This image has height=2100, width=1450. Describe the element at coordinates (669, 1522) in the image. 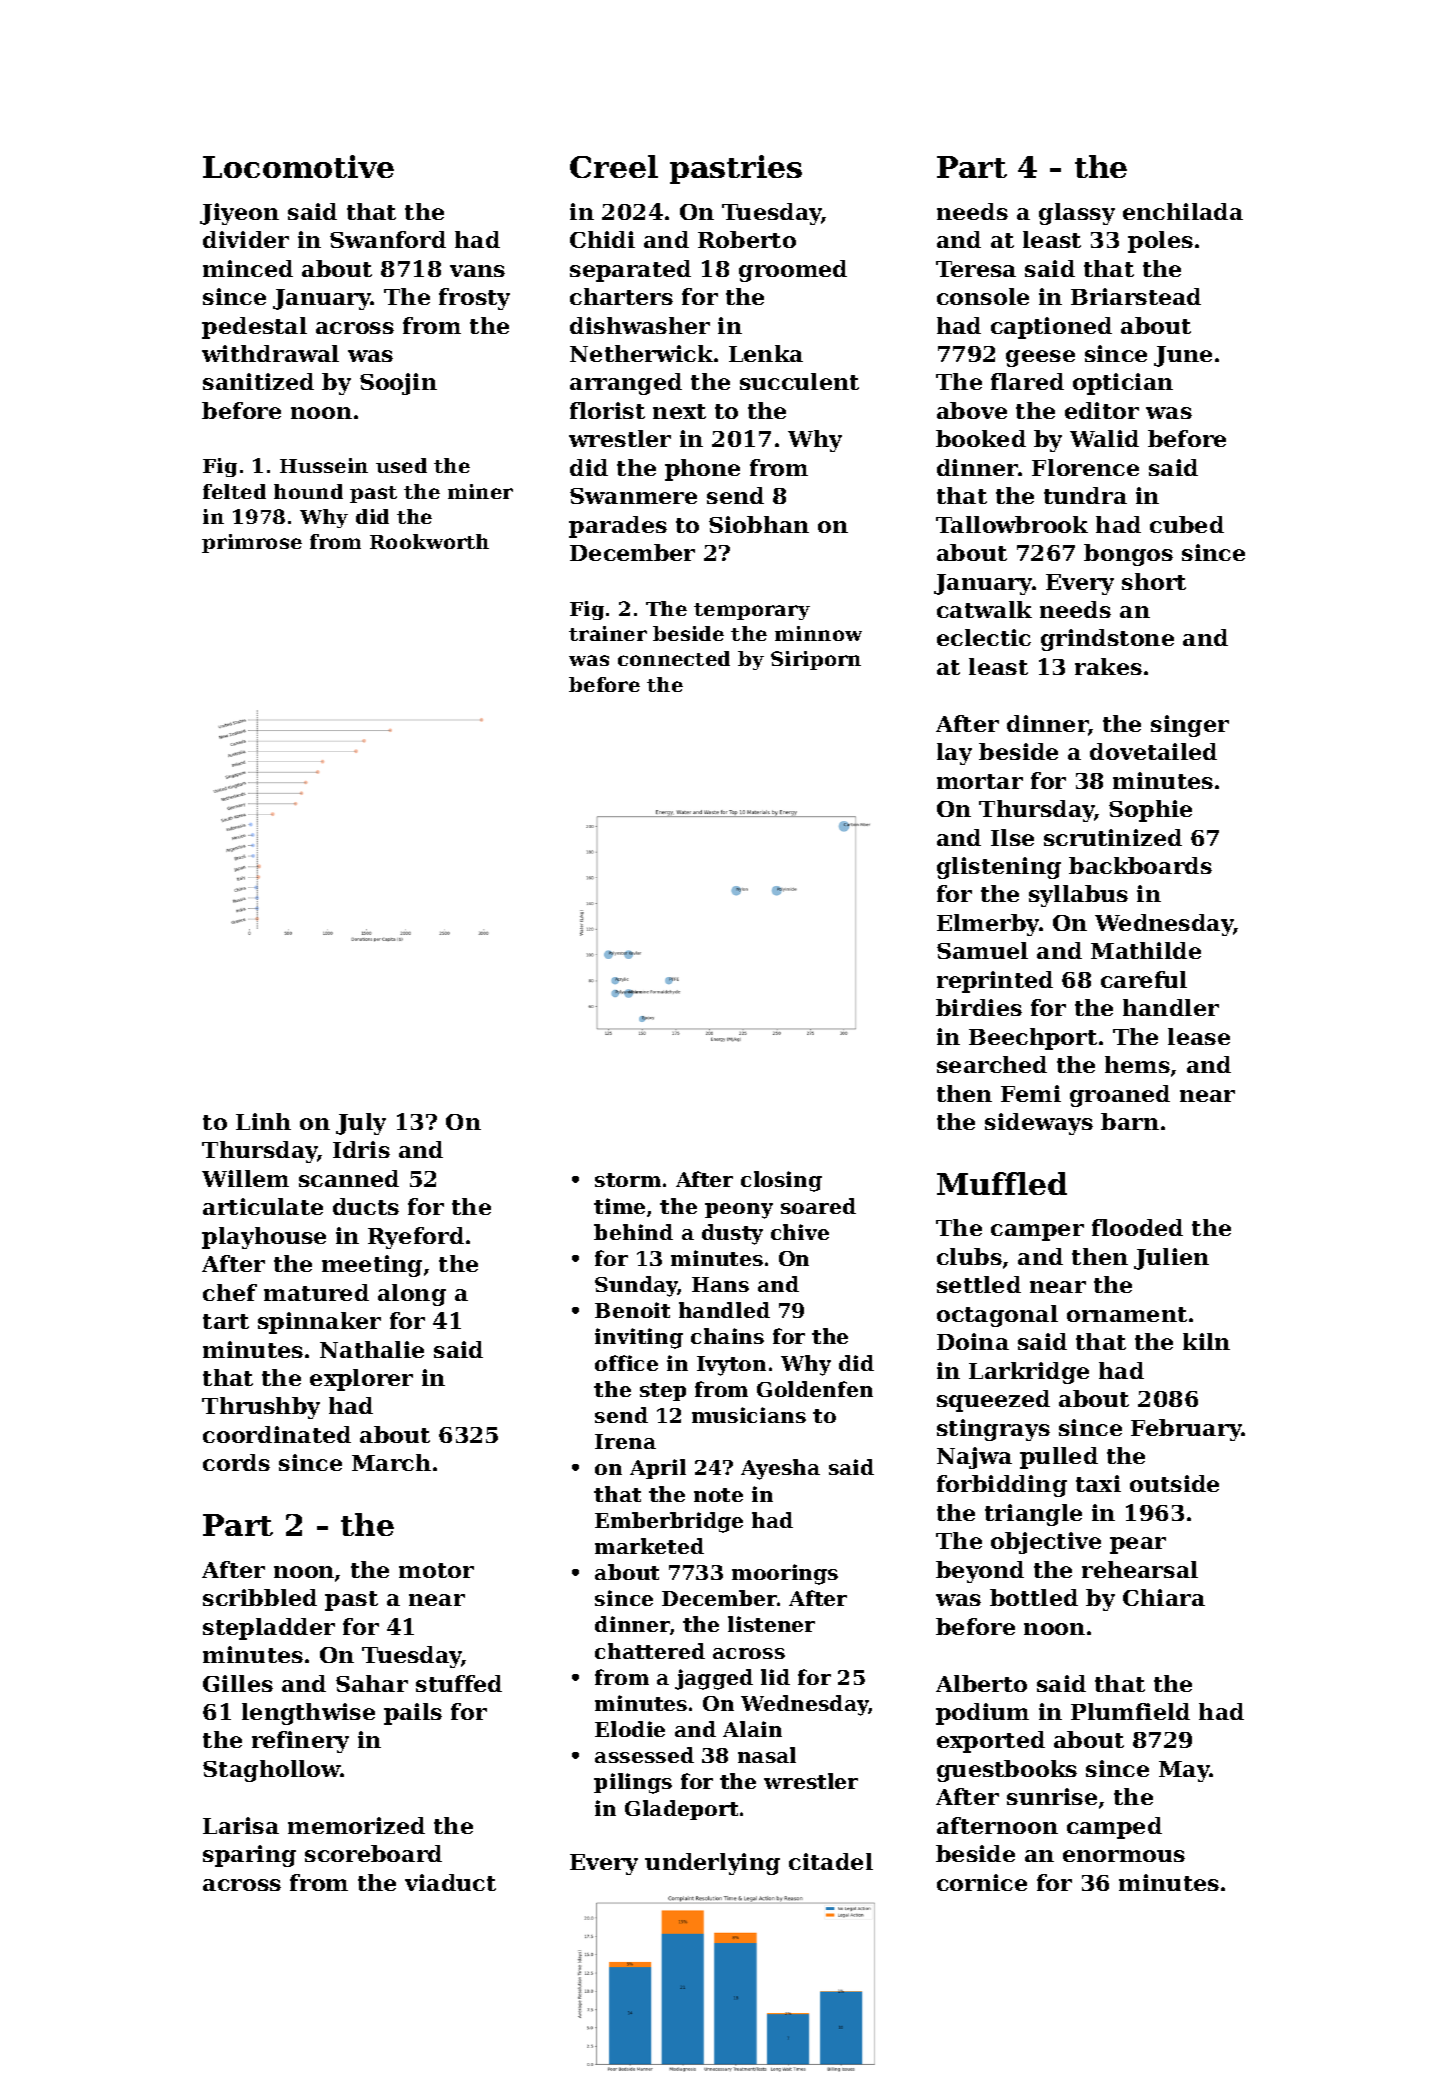

I see `Emberbridge` at that location.
